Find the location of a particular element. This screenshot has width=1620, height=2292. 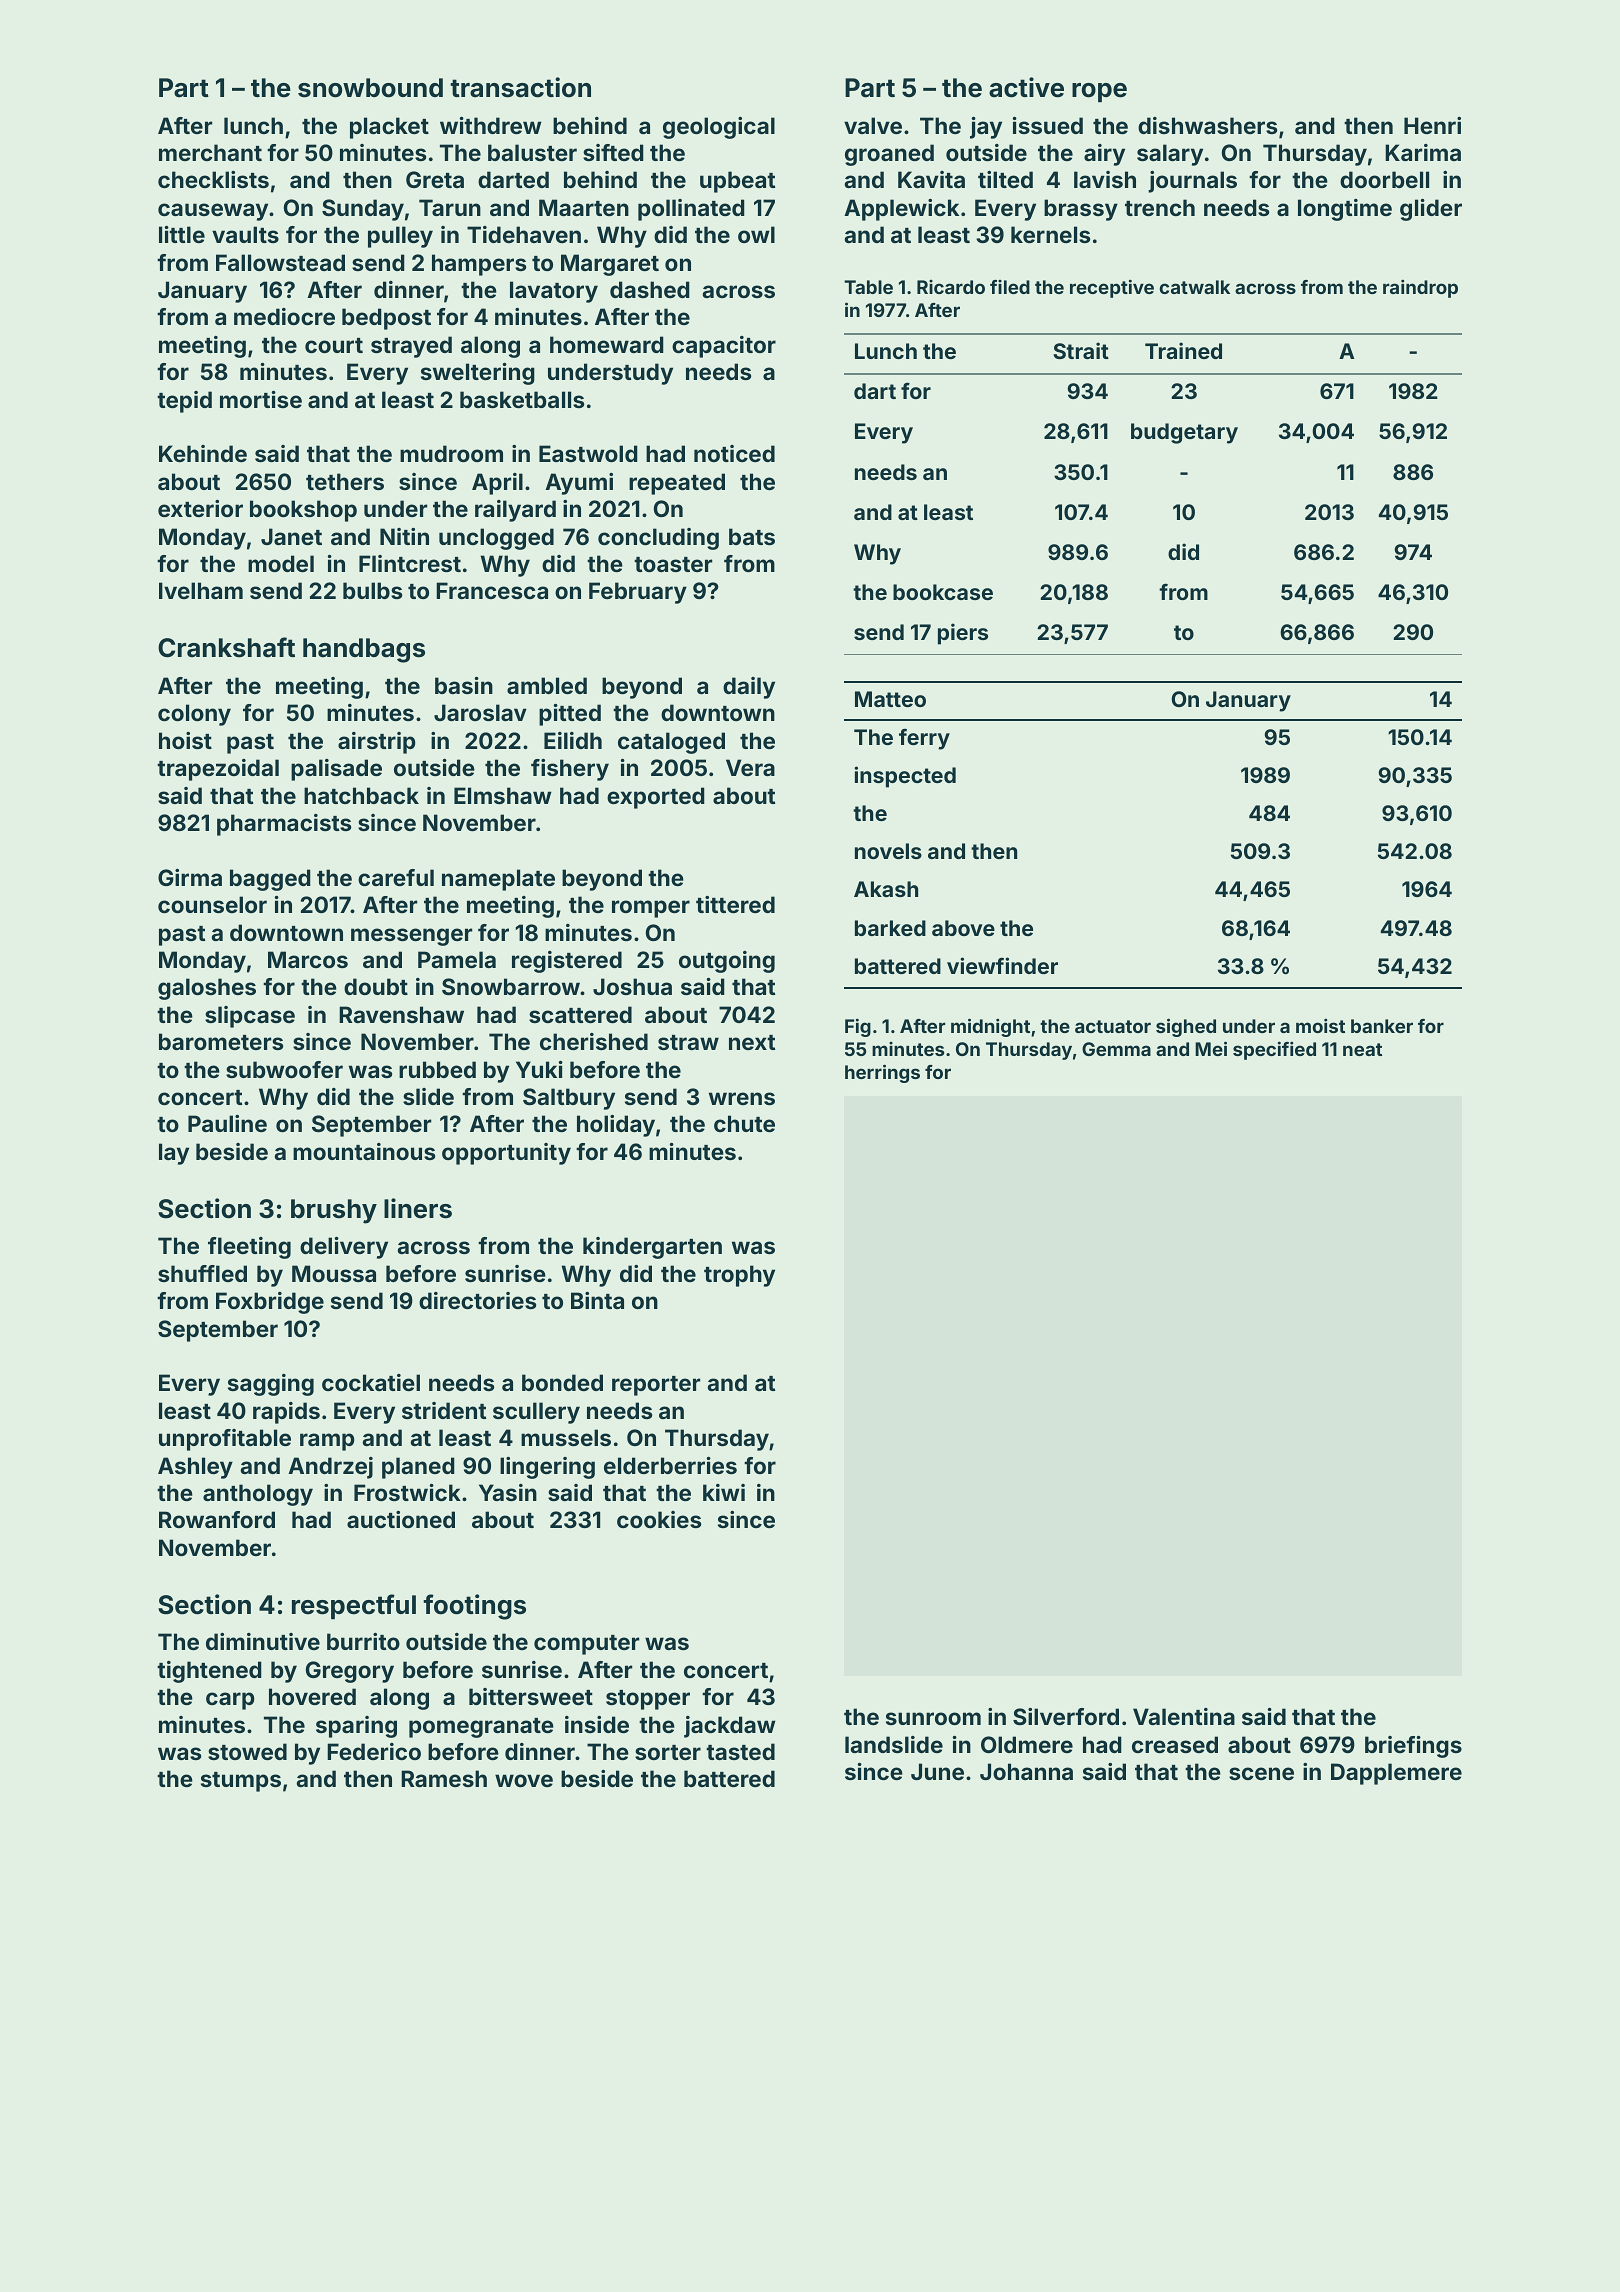

active is located at coordinates (1026, 87).
